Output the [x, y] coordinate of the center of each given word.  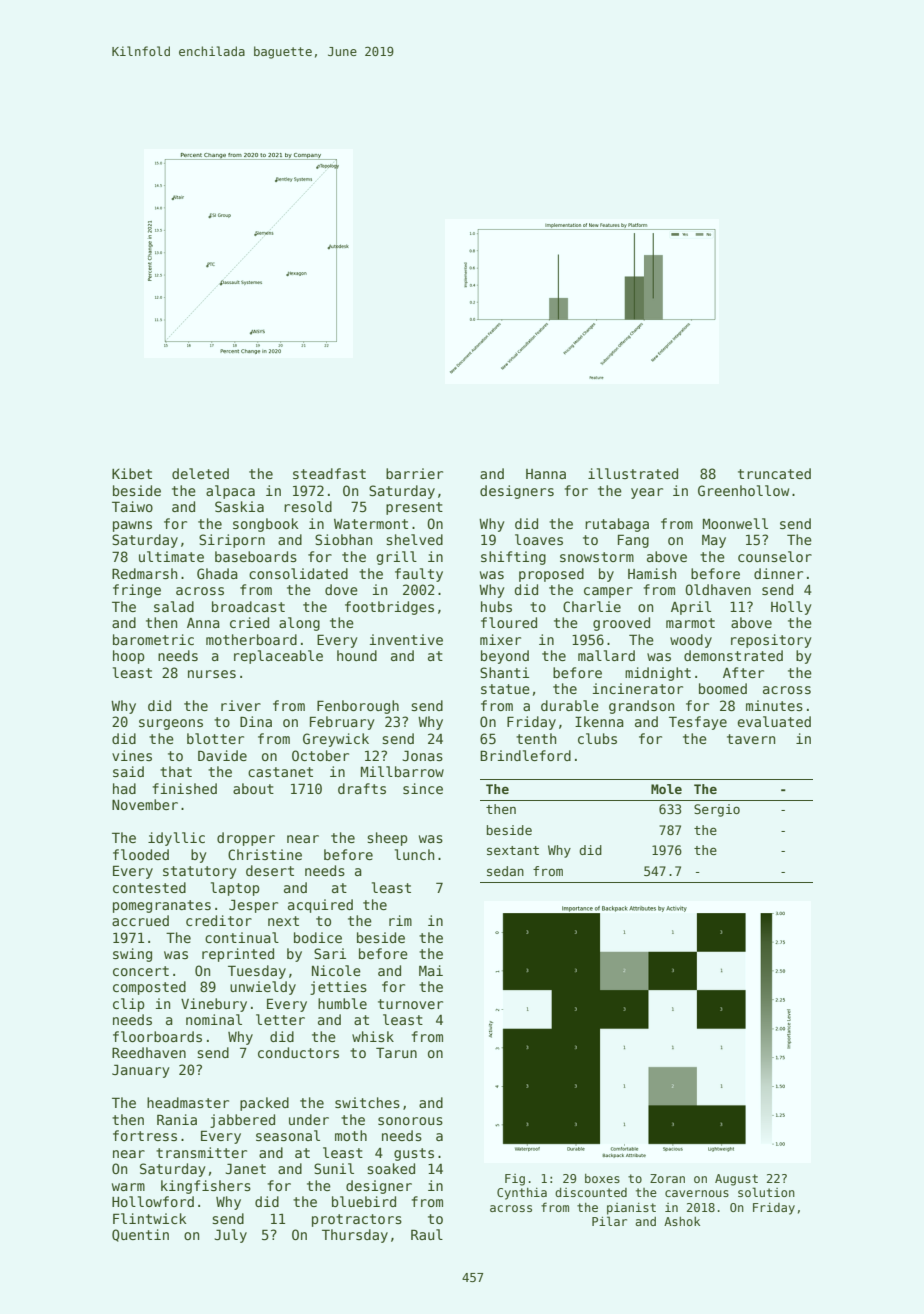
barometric [153, 639]
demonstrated [733, 655]
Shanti [504, 672]
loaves [539, 539]
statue [505, 689]
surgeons [171, 724]
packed [264, 1104]
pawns [132, 526]
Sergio [717, 810]
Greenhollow [743, 490]
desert [270, 870]
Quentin [140, 1235]
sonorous [410, 1121]
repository [771, 641]
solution [766, 1192]
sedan [505, 871]
